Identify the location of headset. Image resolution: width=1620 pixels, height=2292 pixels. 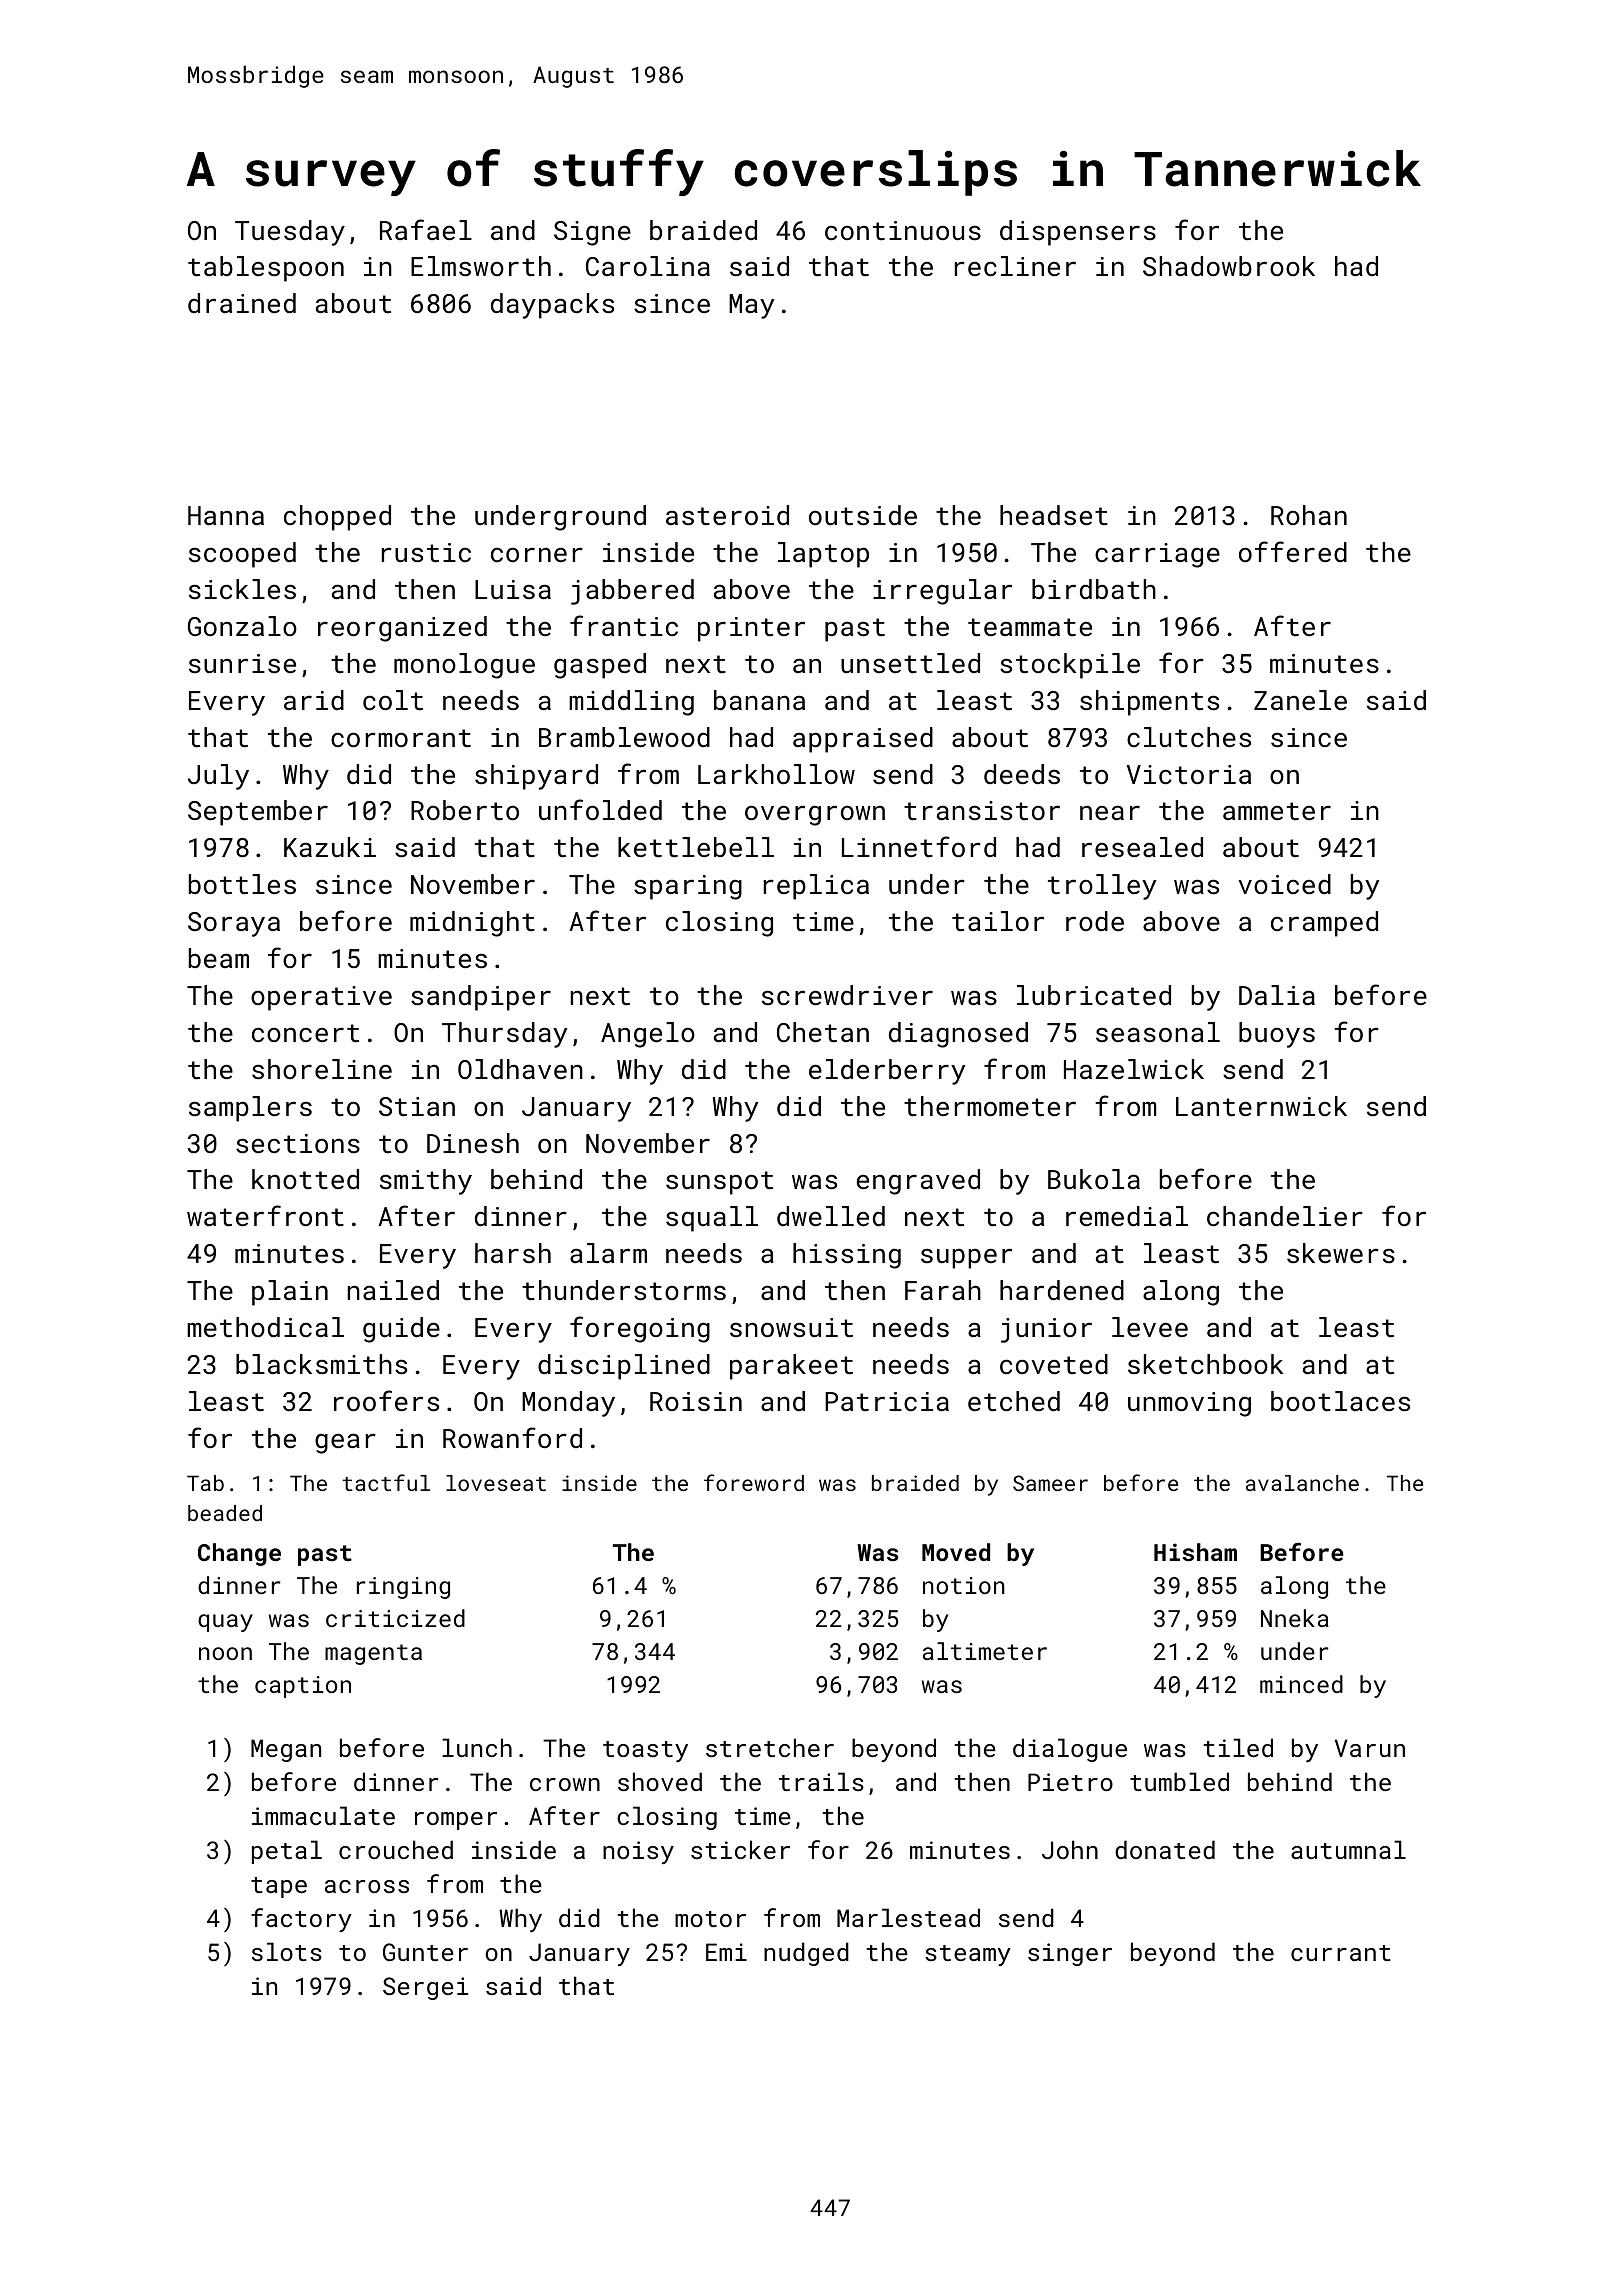
(1054, 515).
